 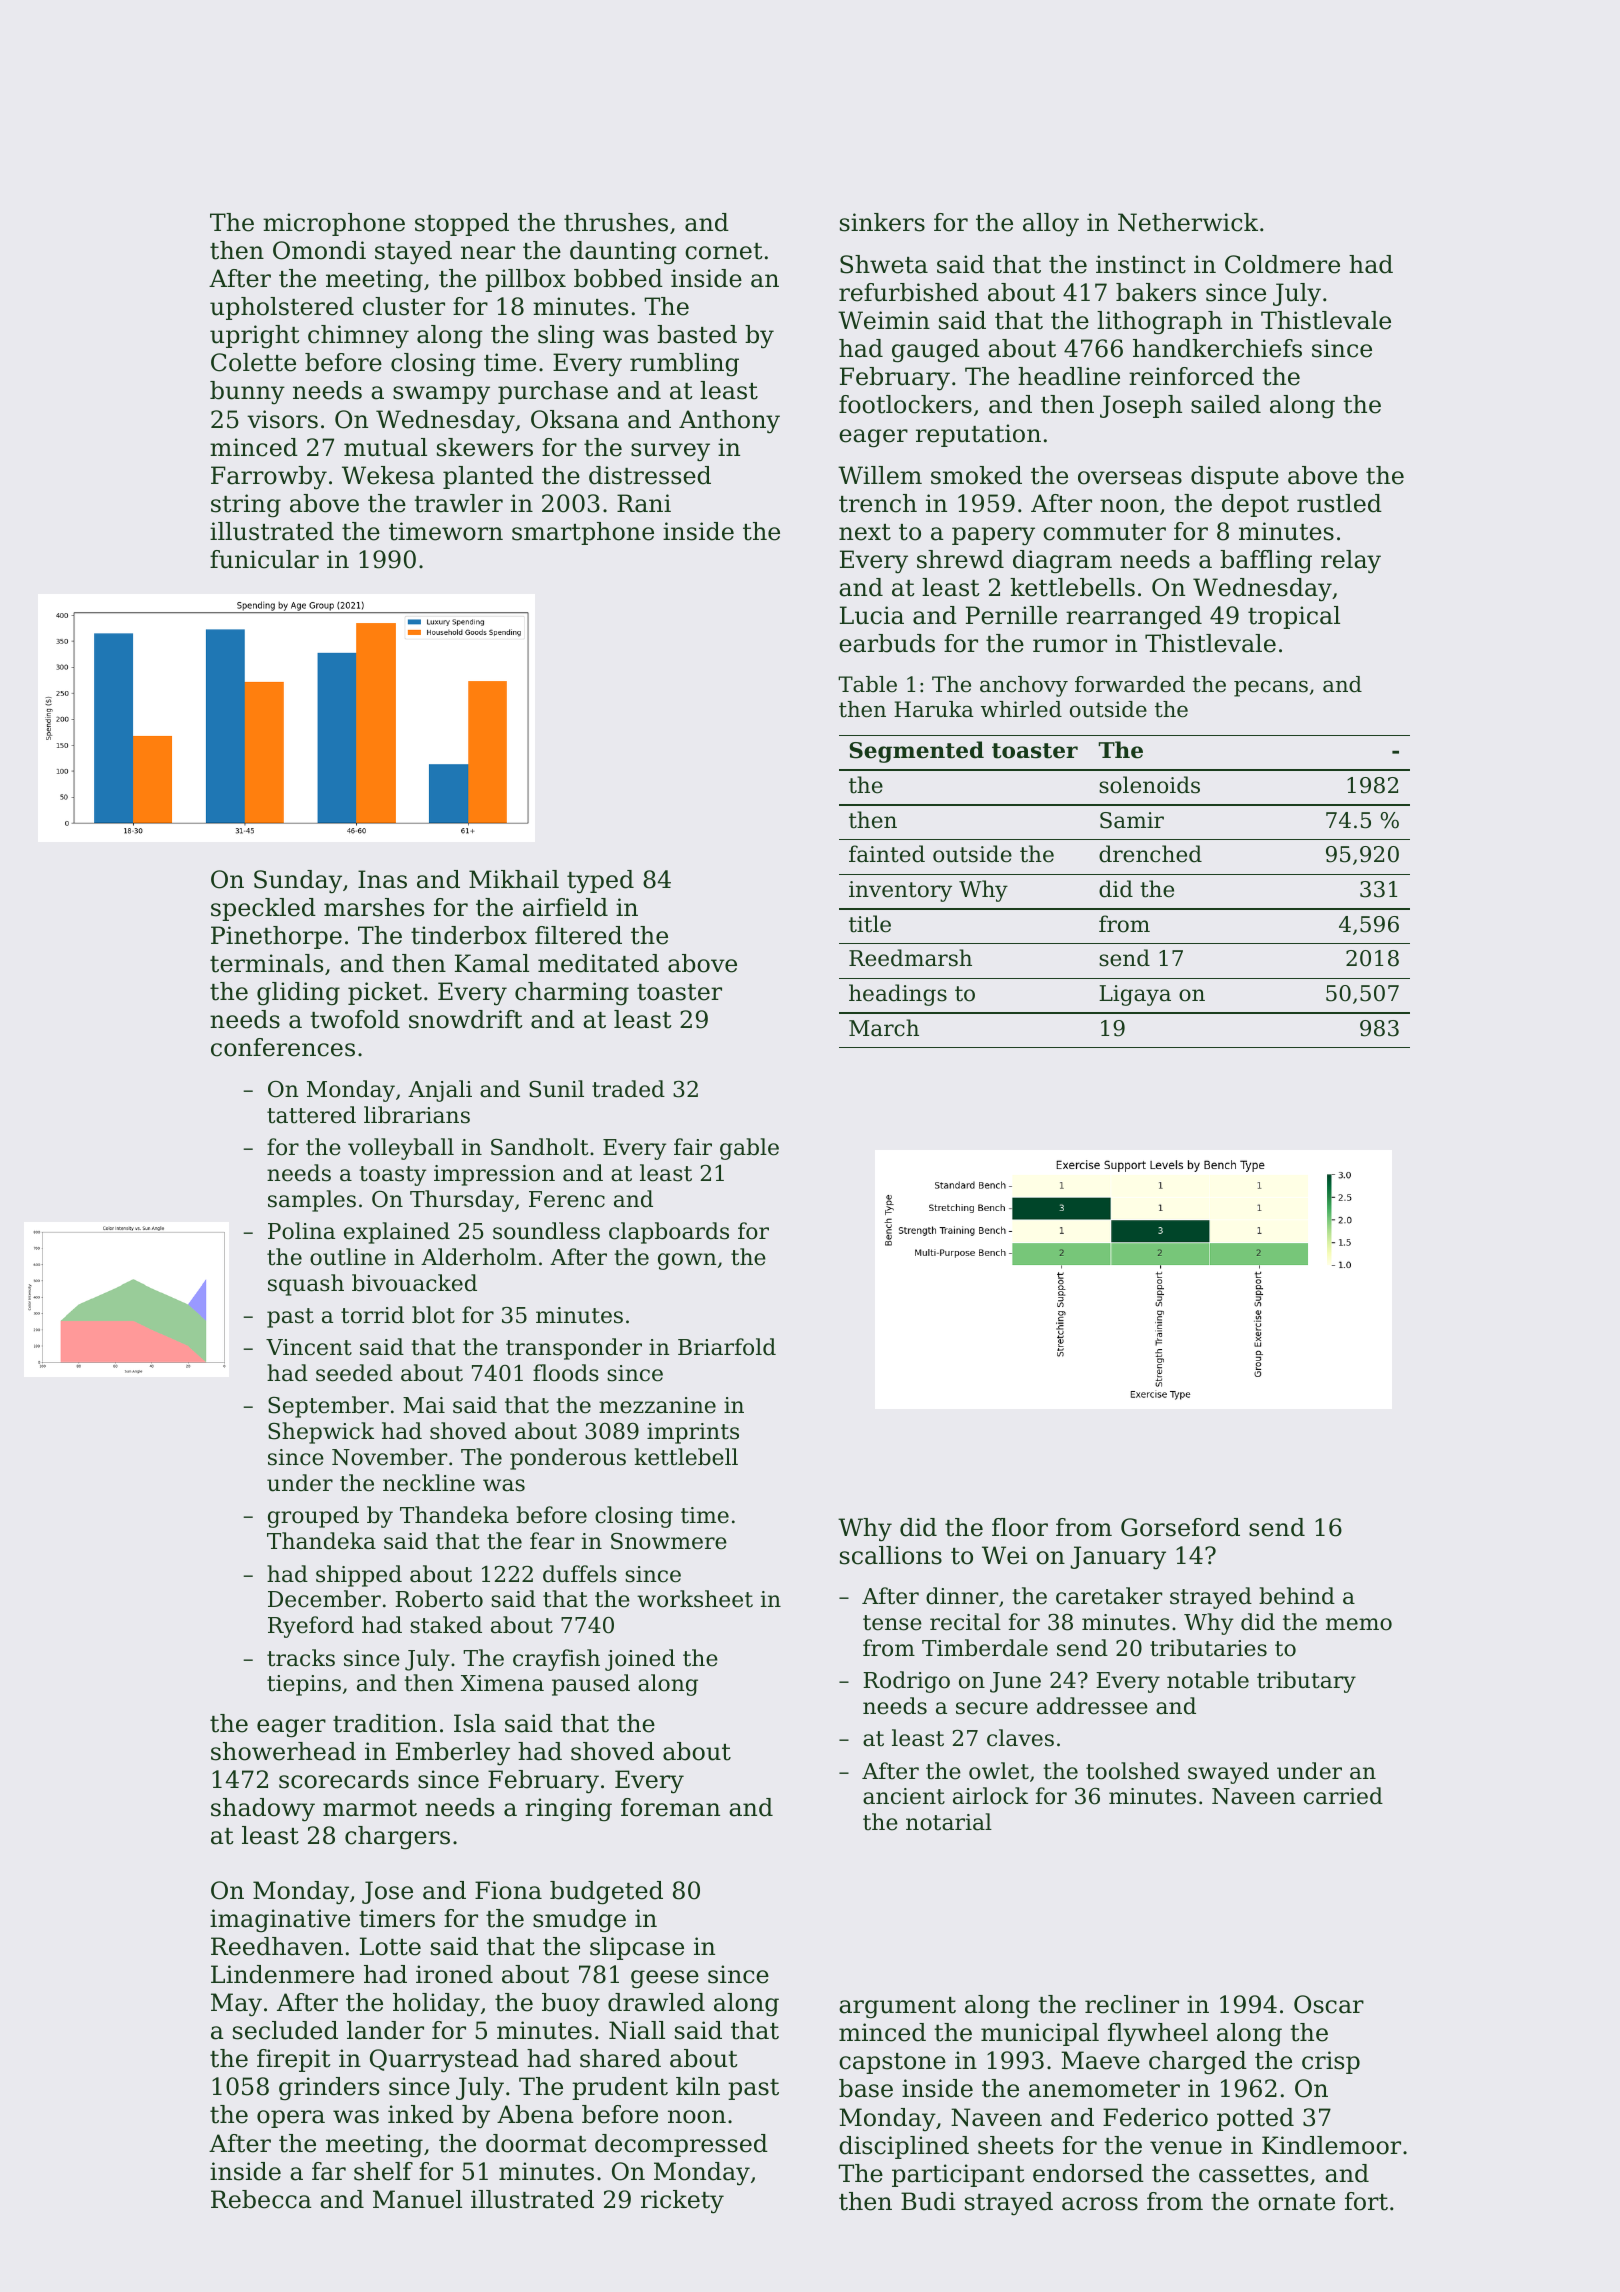 I want to click on Shepwick, so click(x=321, y=1433).
